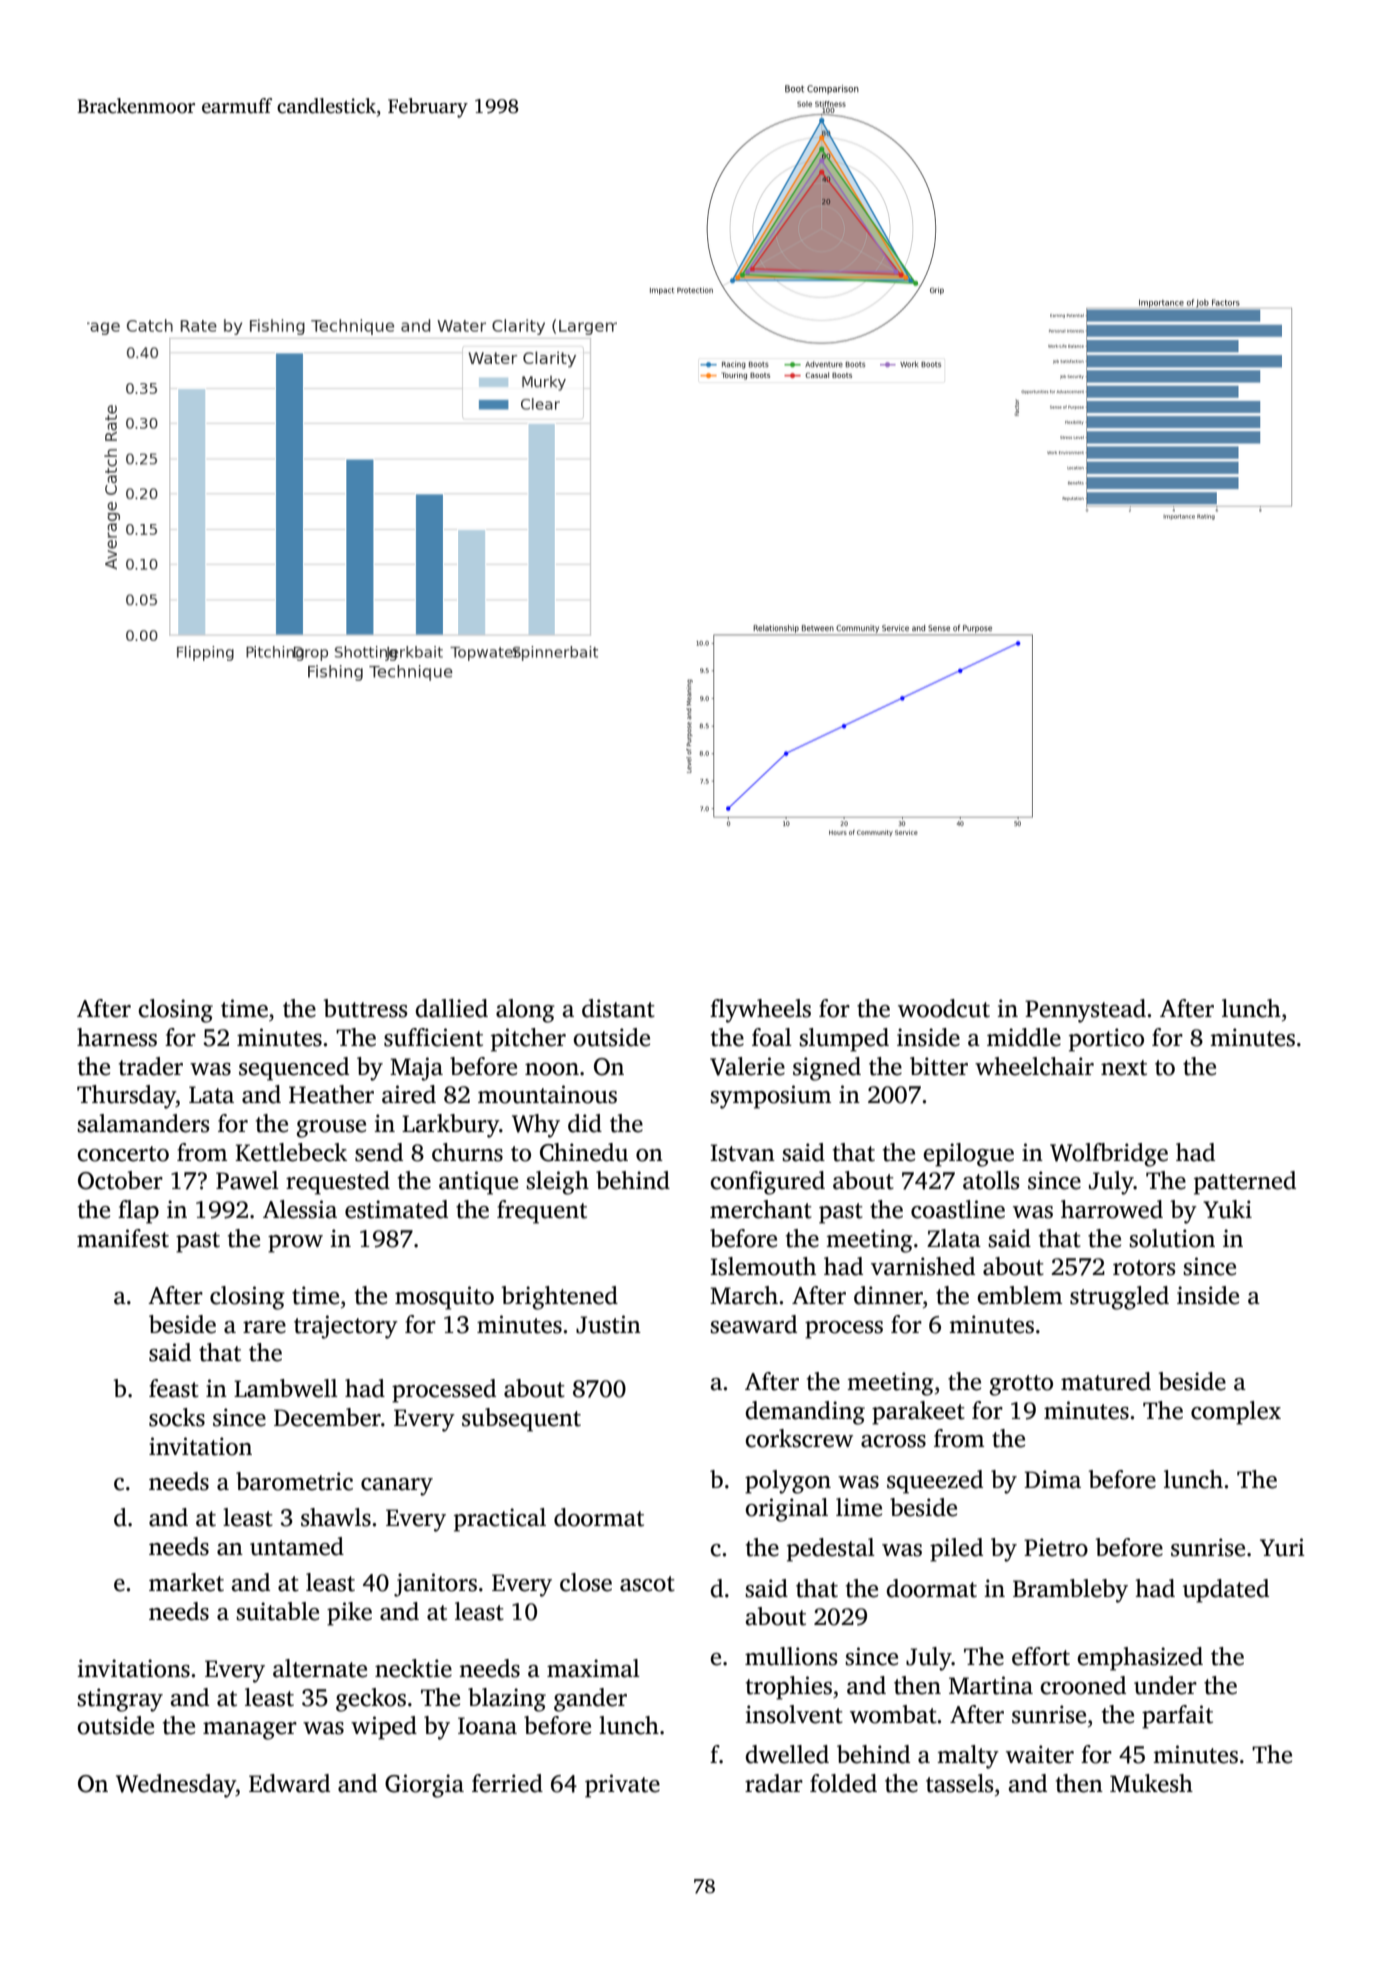  What do you see at coordinates (528, 1040) in the screenshot?
I see `pitcher` at bounding box center [528, 1040].
